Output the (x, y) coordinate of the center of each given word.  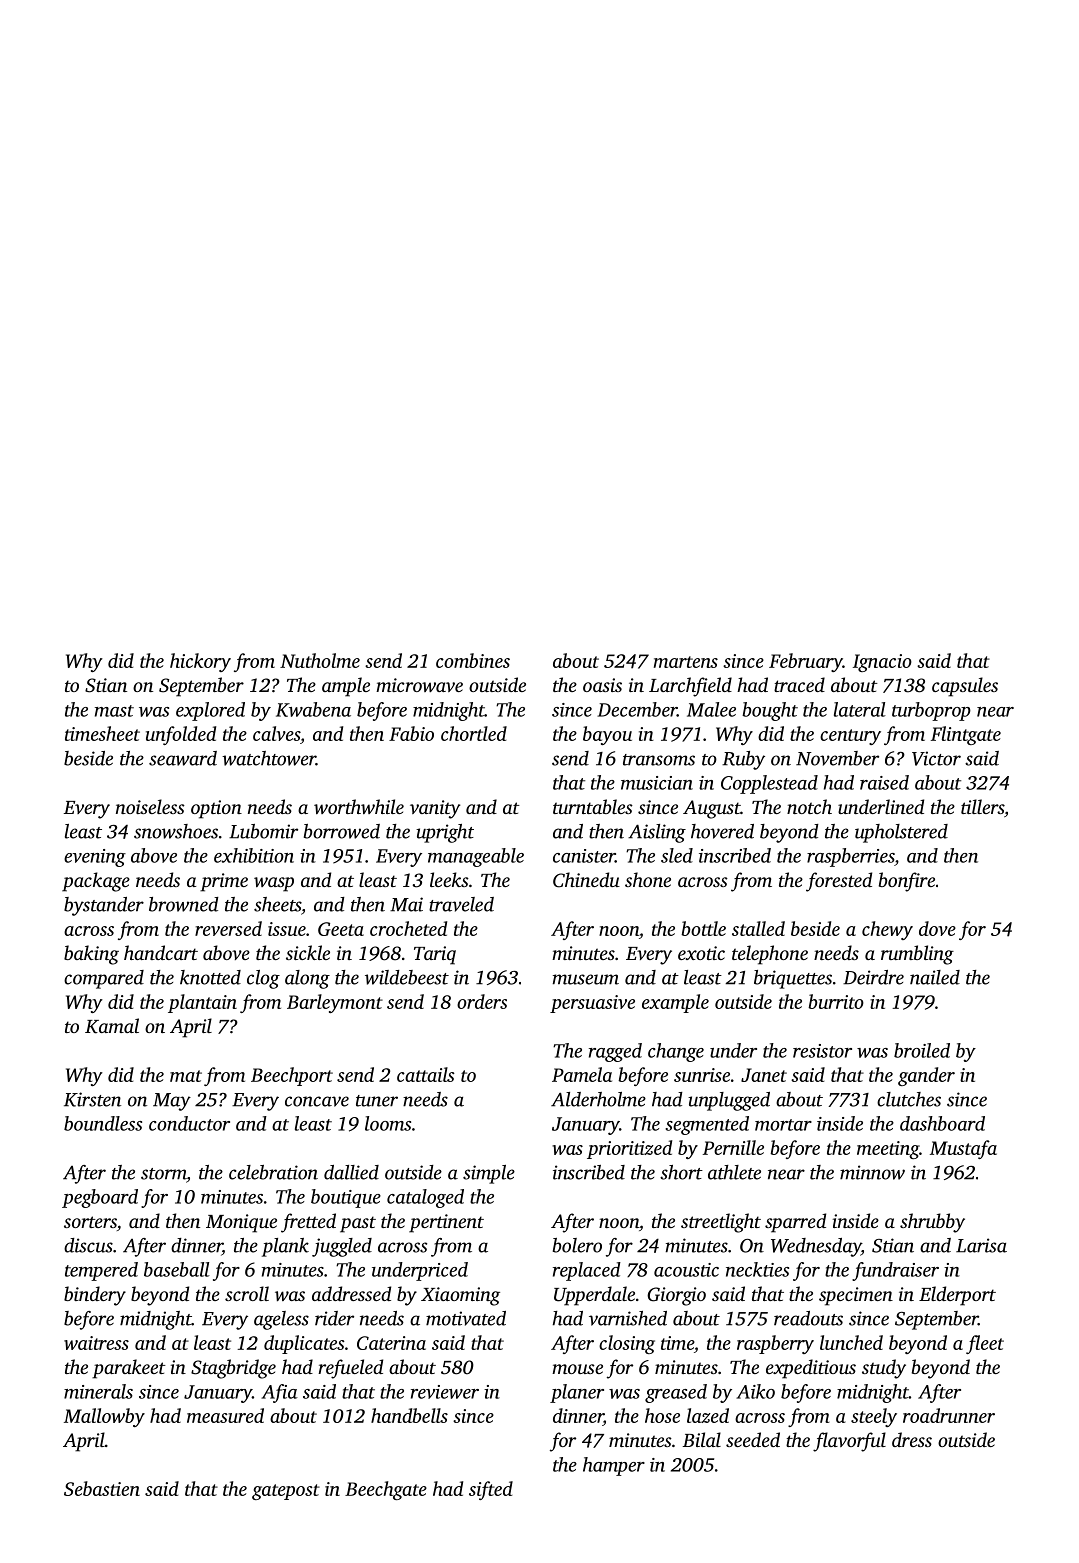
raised (884, 782)
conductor (189, 1123)
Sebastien (102, 1488)
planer (577, 1393)
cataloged (425, 1198)
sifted (491, 1490)
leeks (449, 879)
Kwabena (313, 709)
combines (473, 660)
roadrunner (949, 1415)
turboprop (931, 711)
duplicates (304, 1344)
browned (184, 904)
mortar (783, 1125)
